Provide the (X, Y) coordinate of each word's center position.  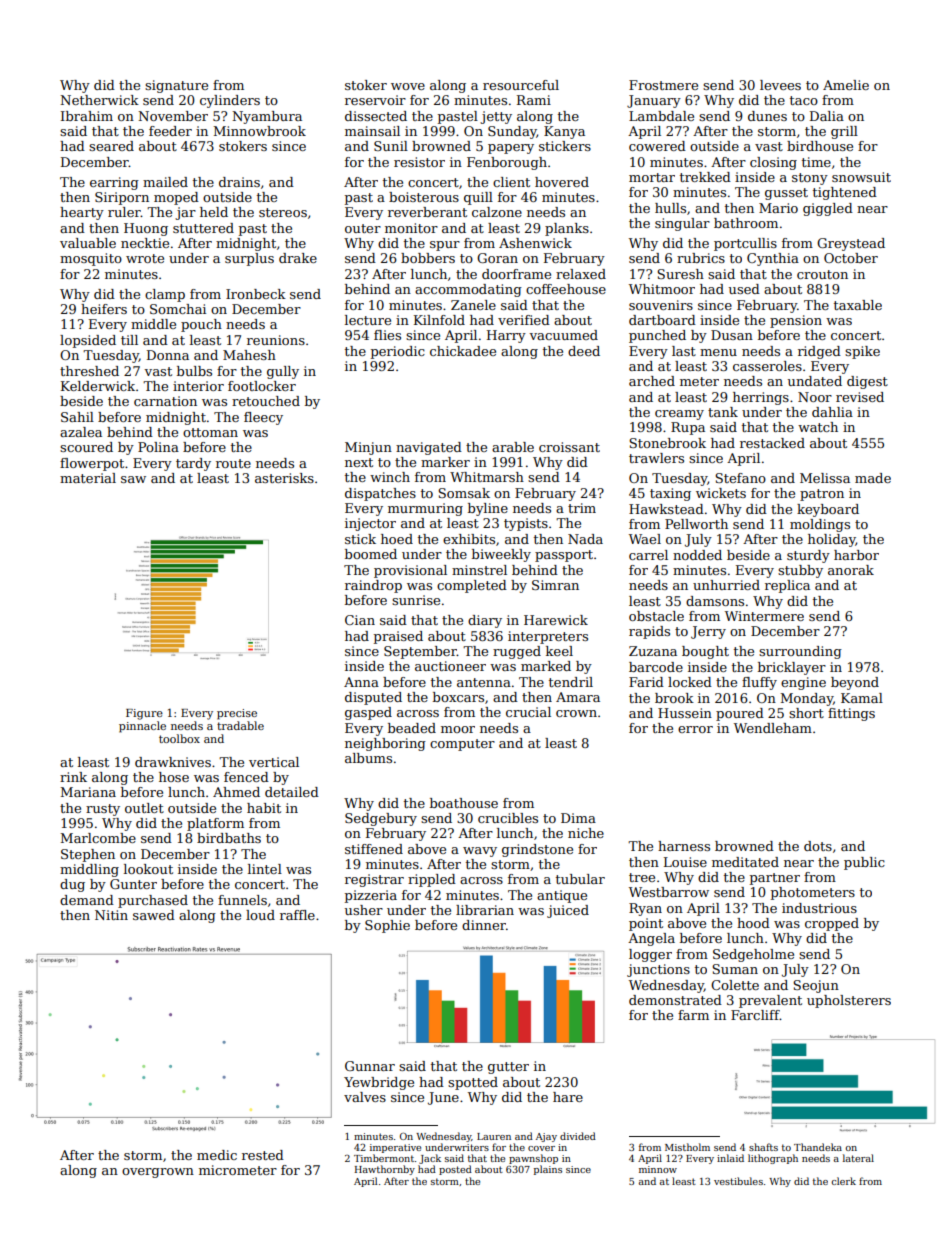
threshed (89, 371)
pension (796, 321)
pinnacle (142, 727)
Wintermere (764, 616)
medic (217, 1155)
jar (185, 213)
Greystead (851, 244)
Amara (578, 697)
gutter (508, 1068)
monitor (411, 228)
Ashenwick (535, 243)
